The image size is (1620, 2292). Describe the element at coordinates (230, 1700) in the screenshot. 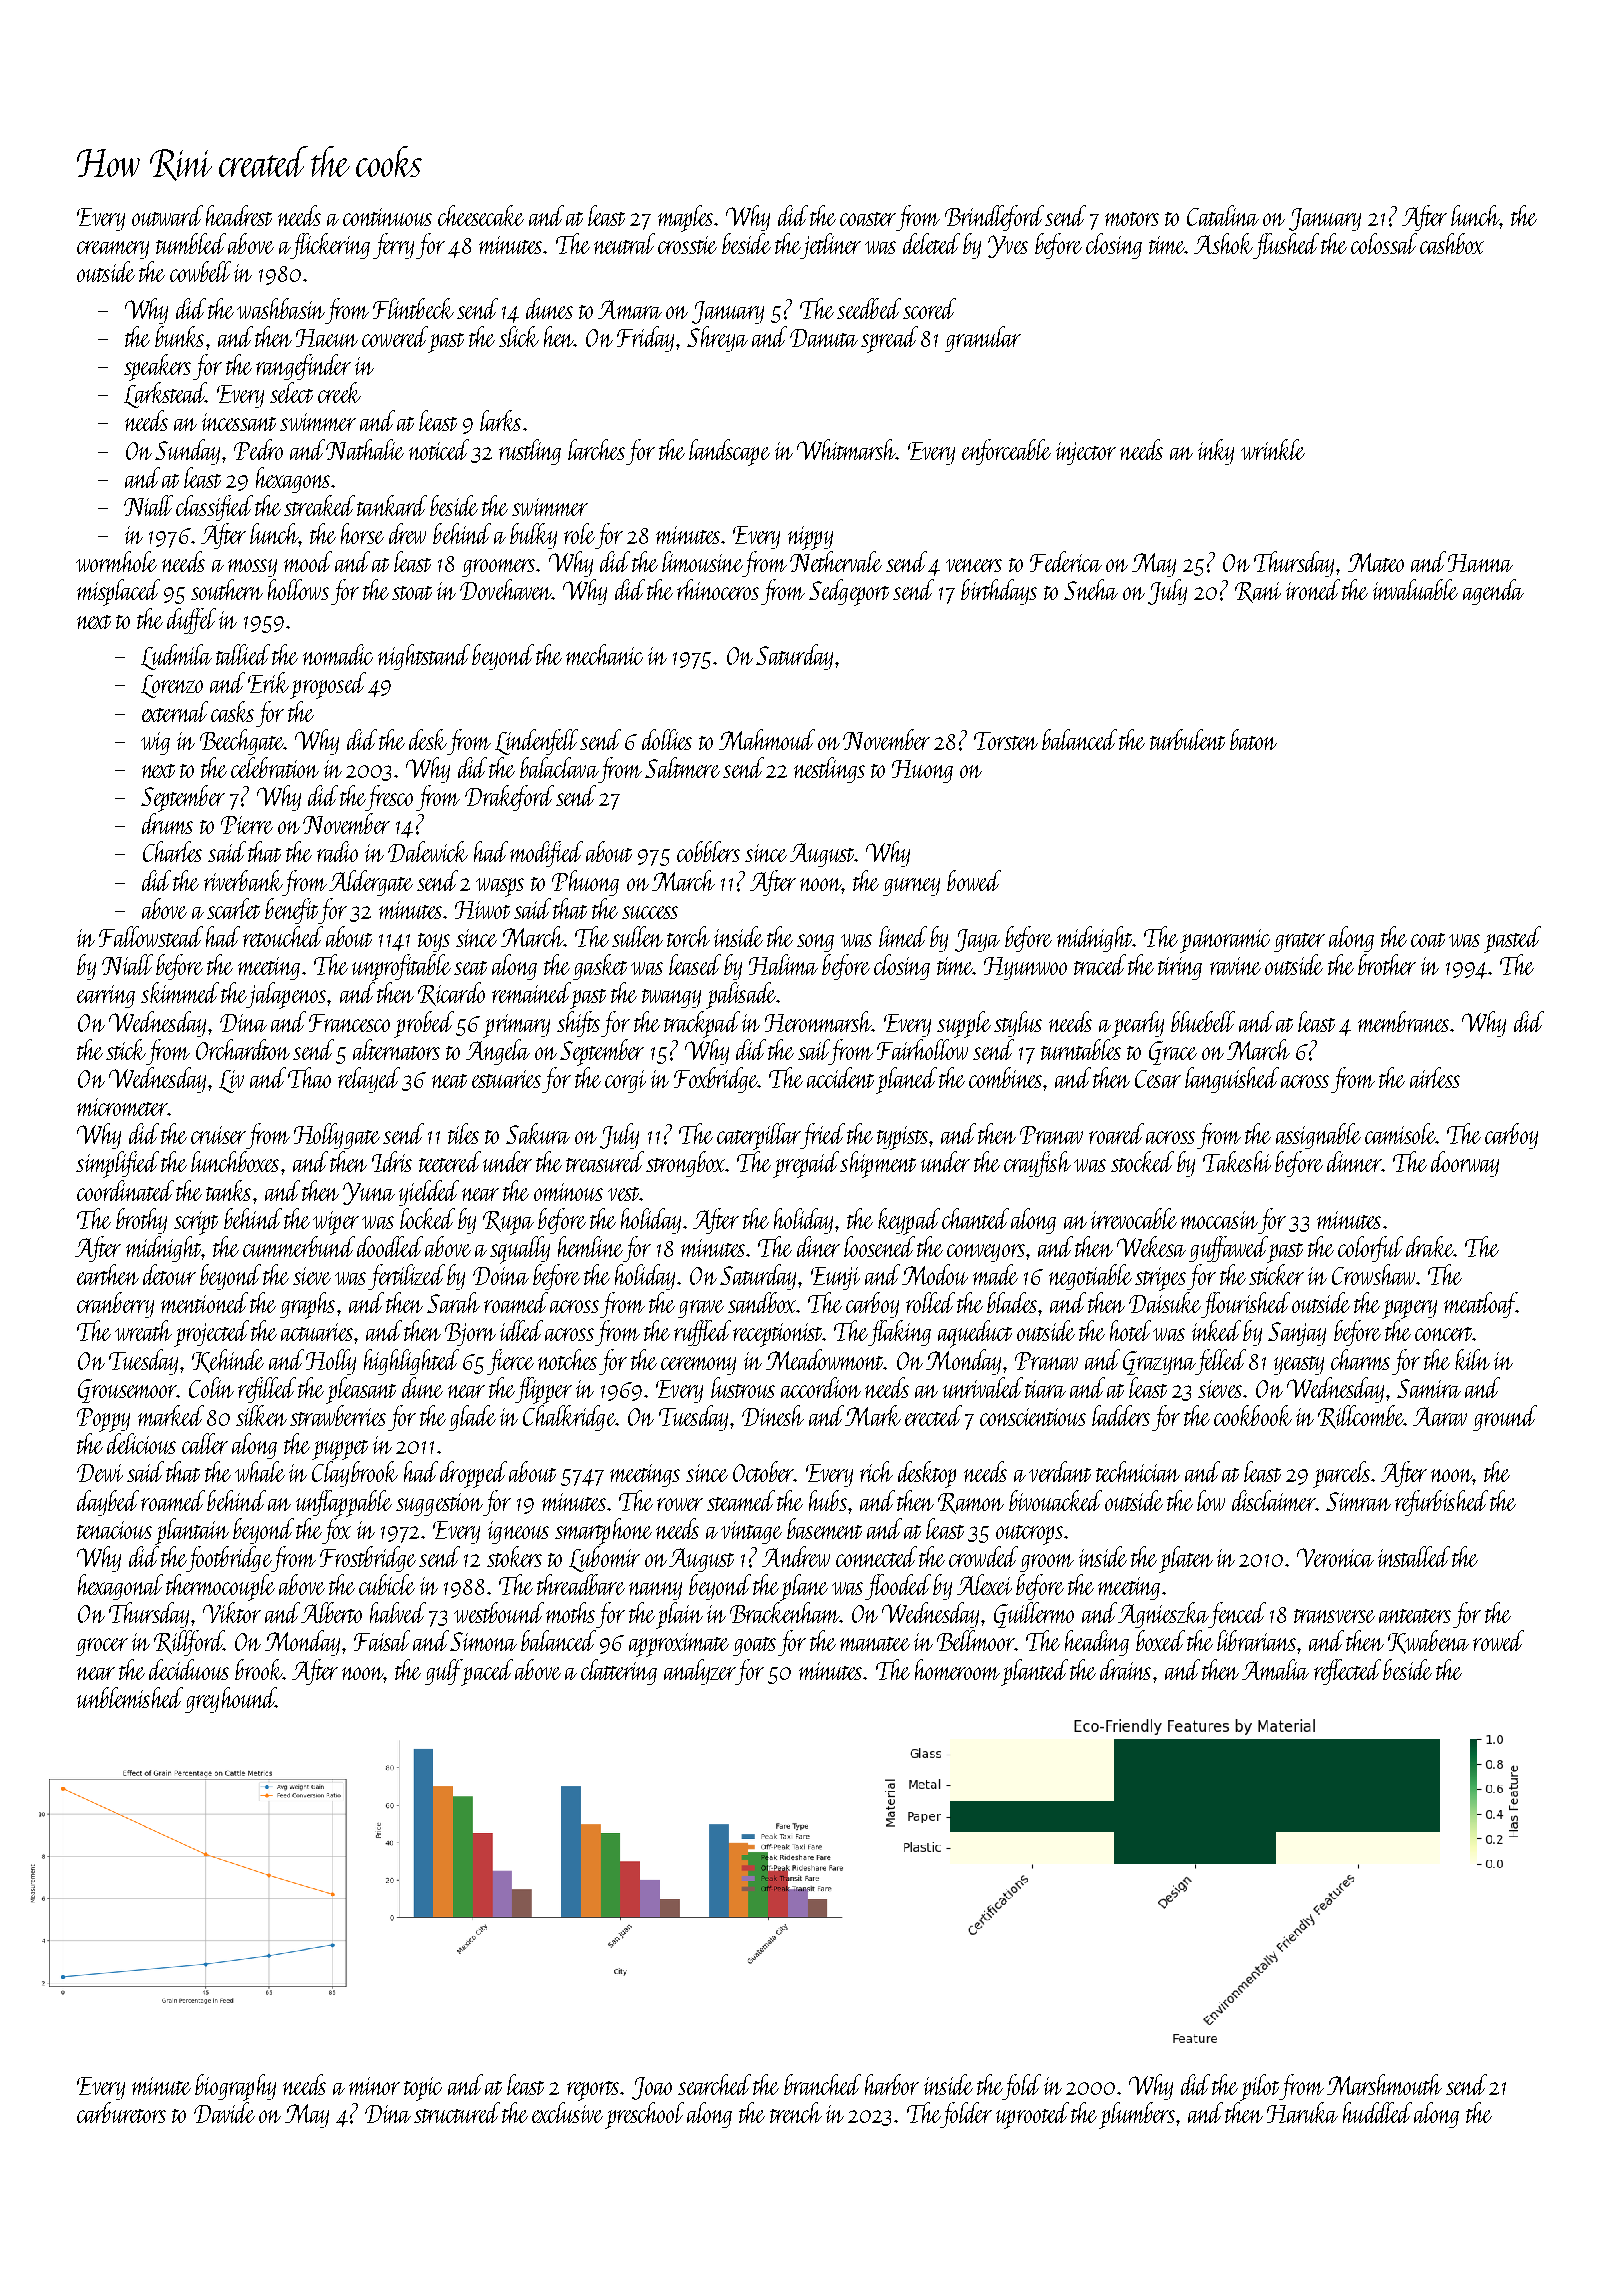

I see `greyhound` at that location.
